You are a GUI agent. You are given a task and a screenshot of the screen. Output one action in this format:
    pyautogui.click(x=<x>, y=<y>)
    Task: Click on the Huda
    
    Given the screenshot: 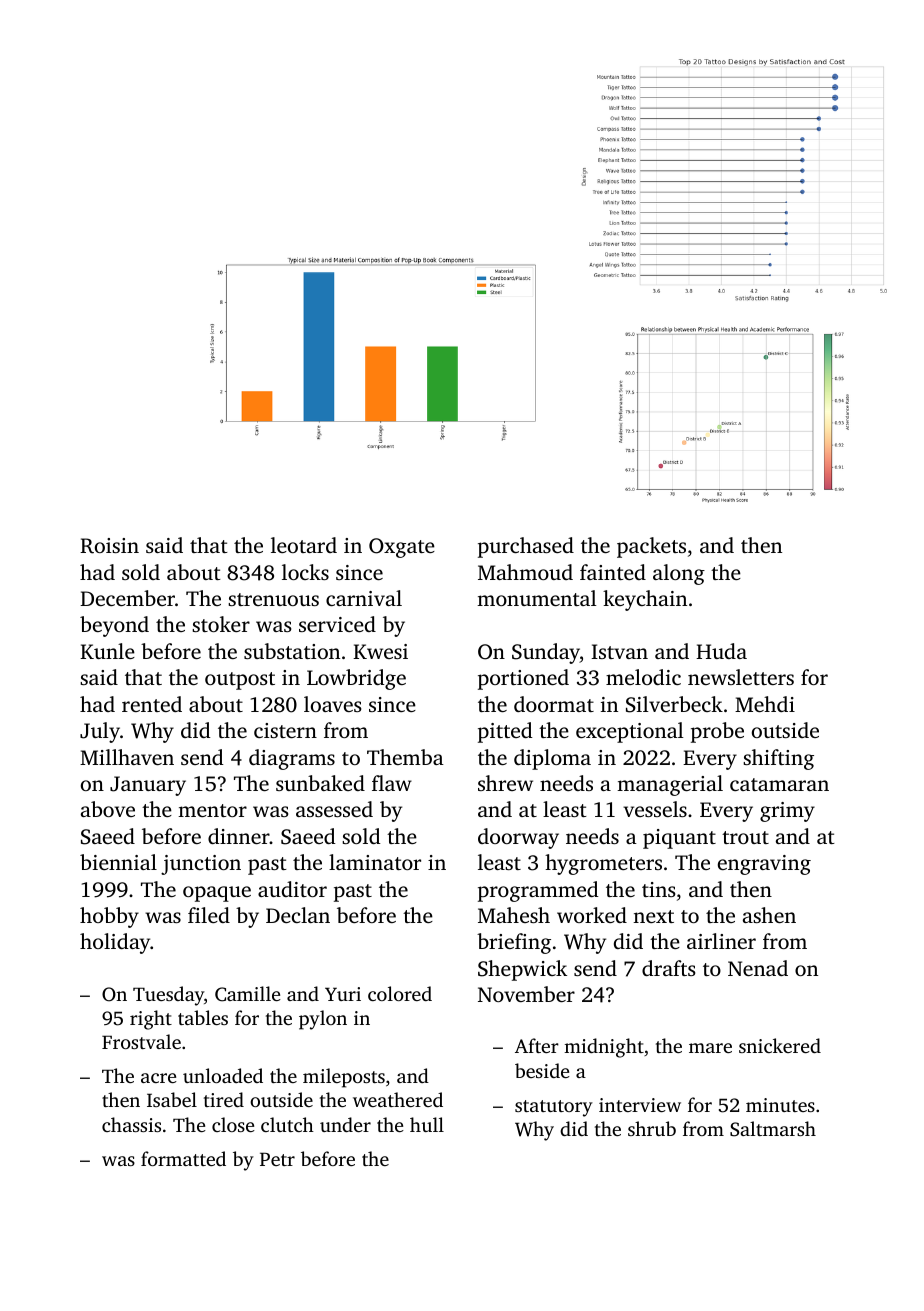 What is the action you would take?
    pyautogui.click(x=721, y=651)
